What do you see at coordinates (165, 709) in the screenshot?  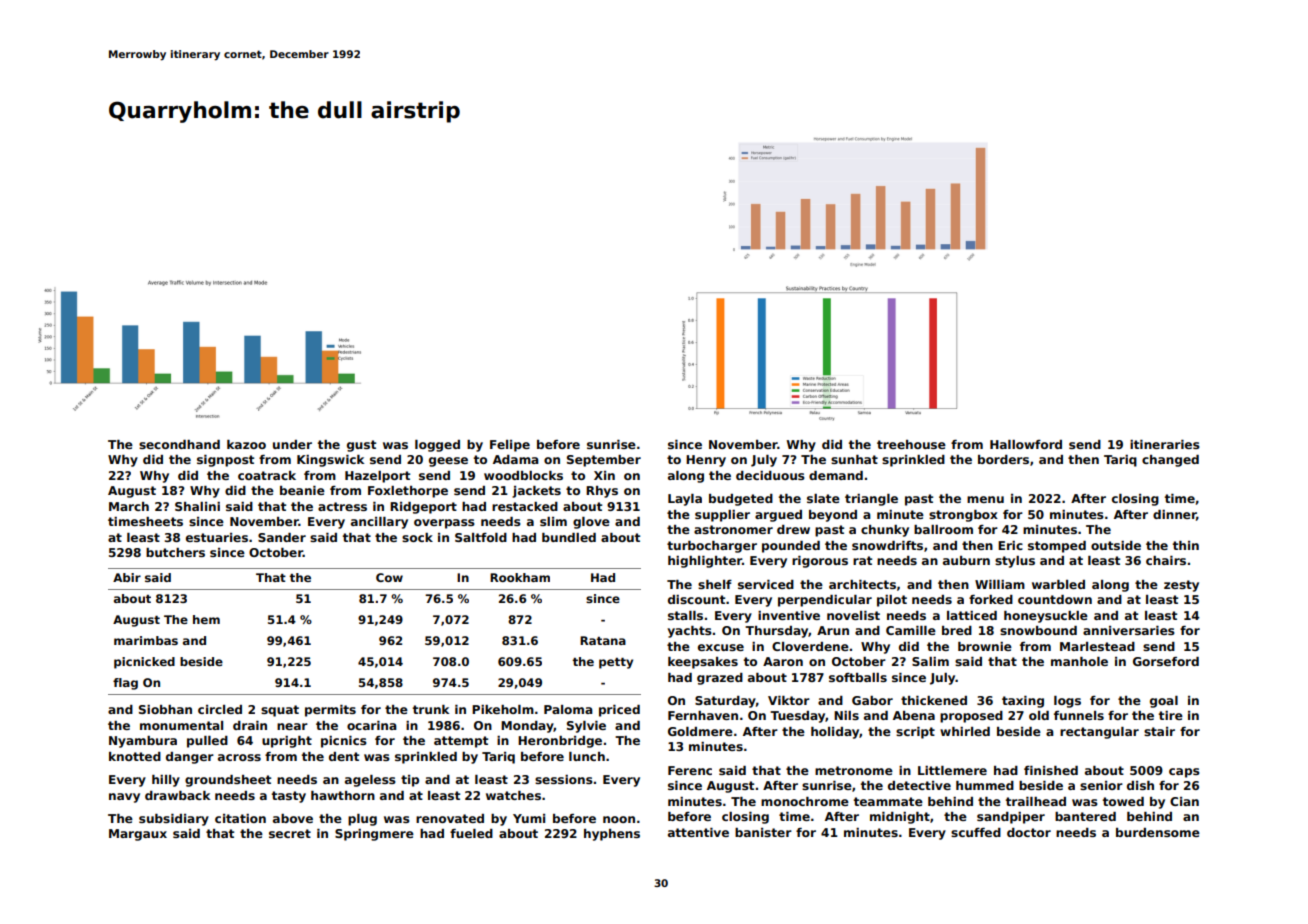 I see `Siobhan` at bounding box center [165, 709].
